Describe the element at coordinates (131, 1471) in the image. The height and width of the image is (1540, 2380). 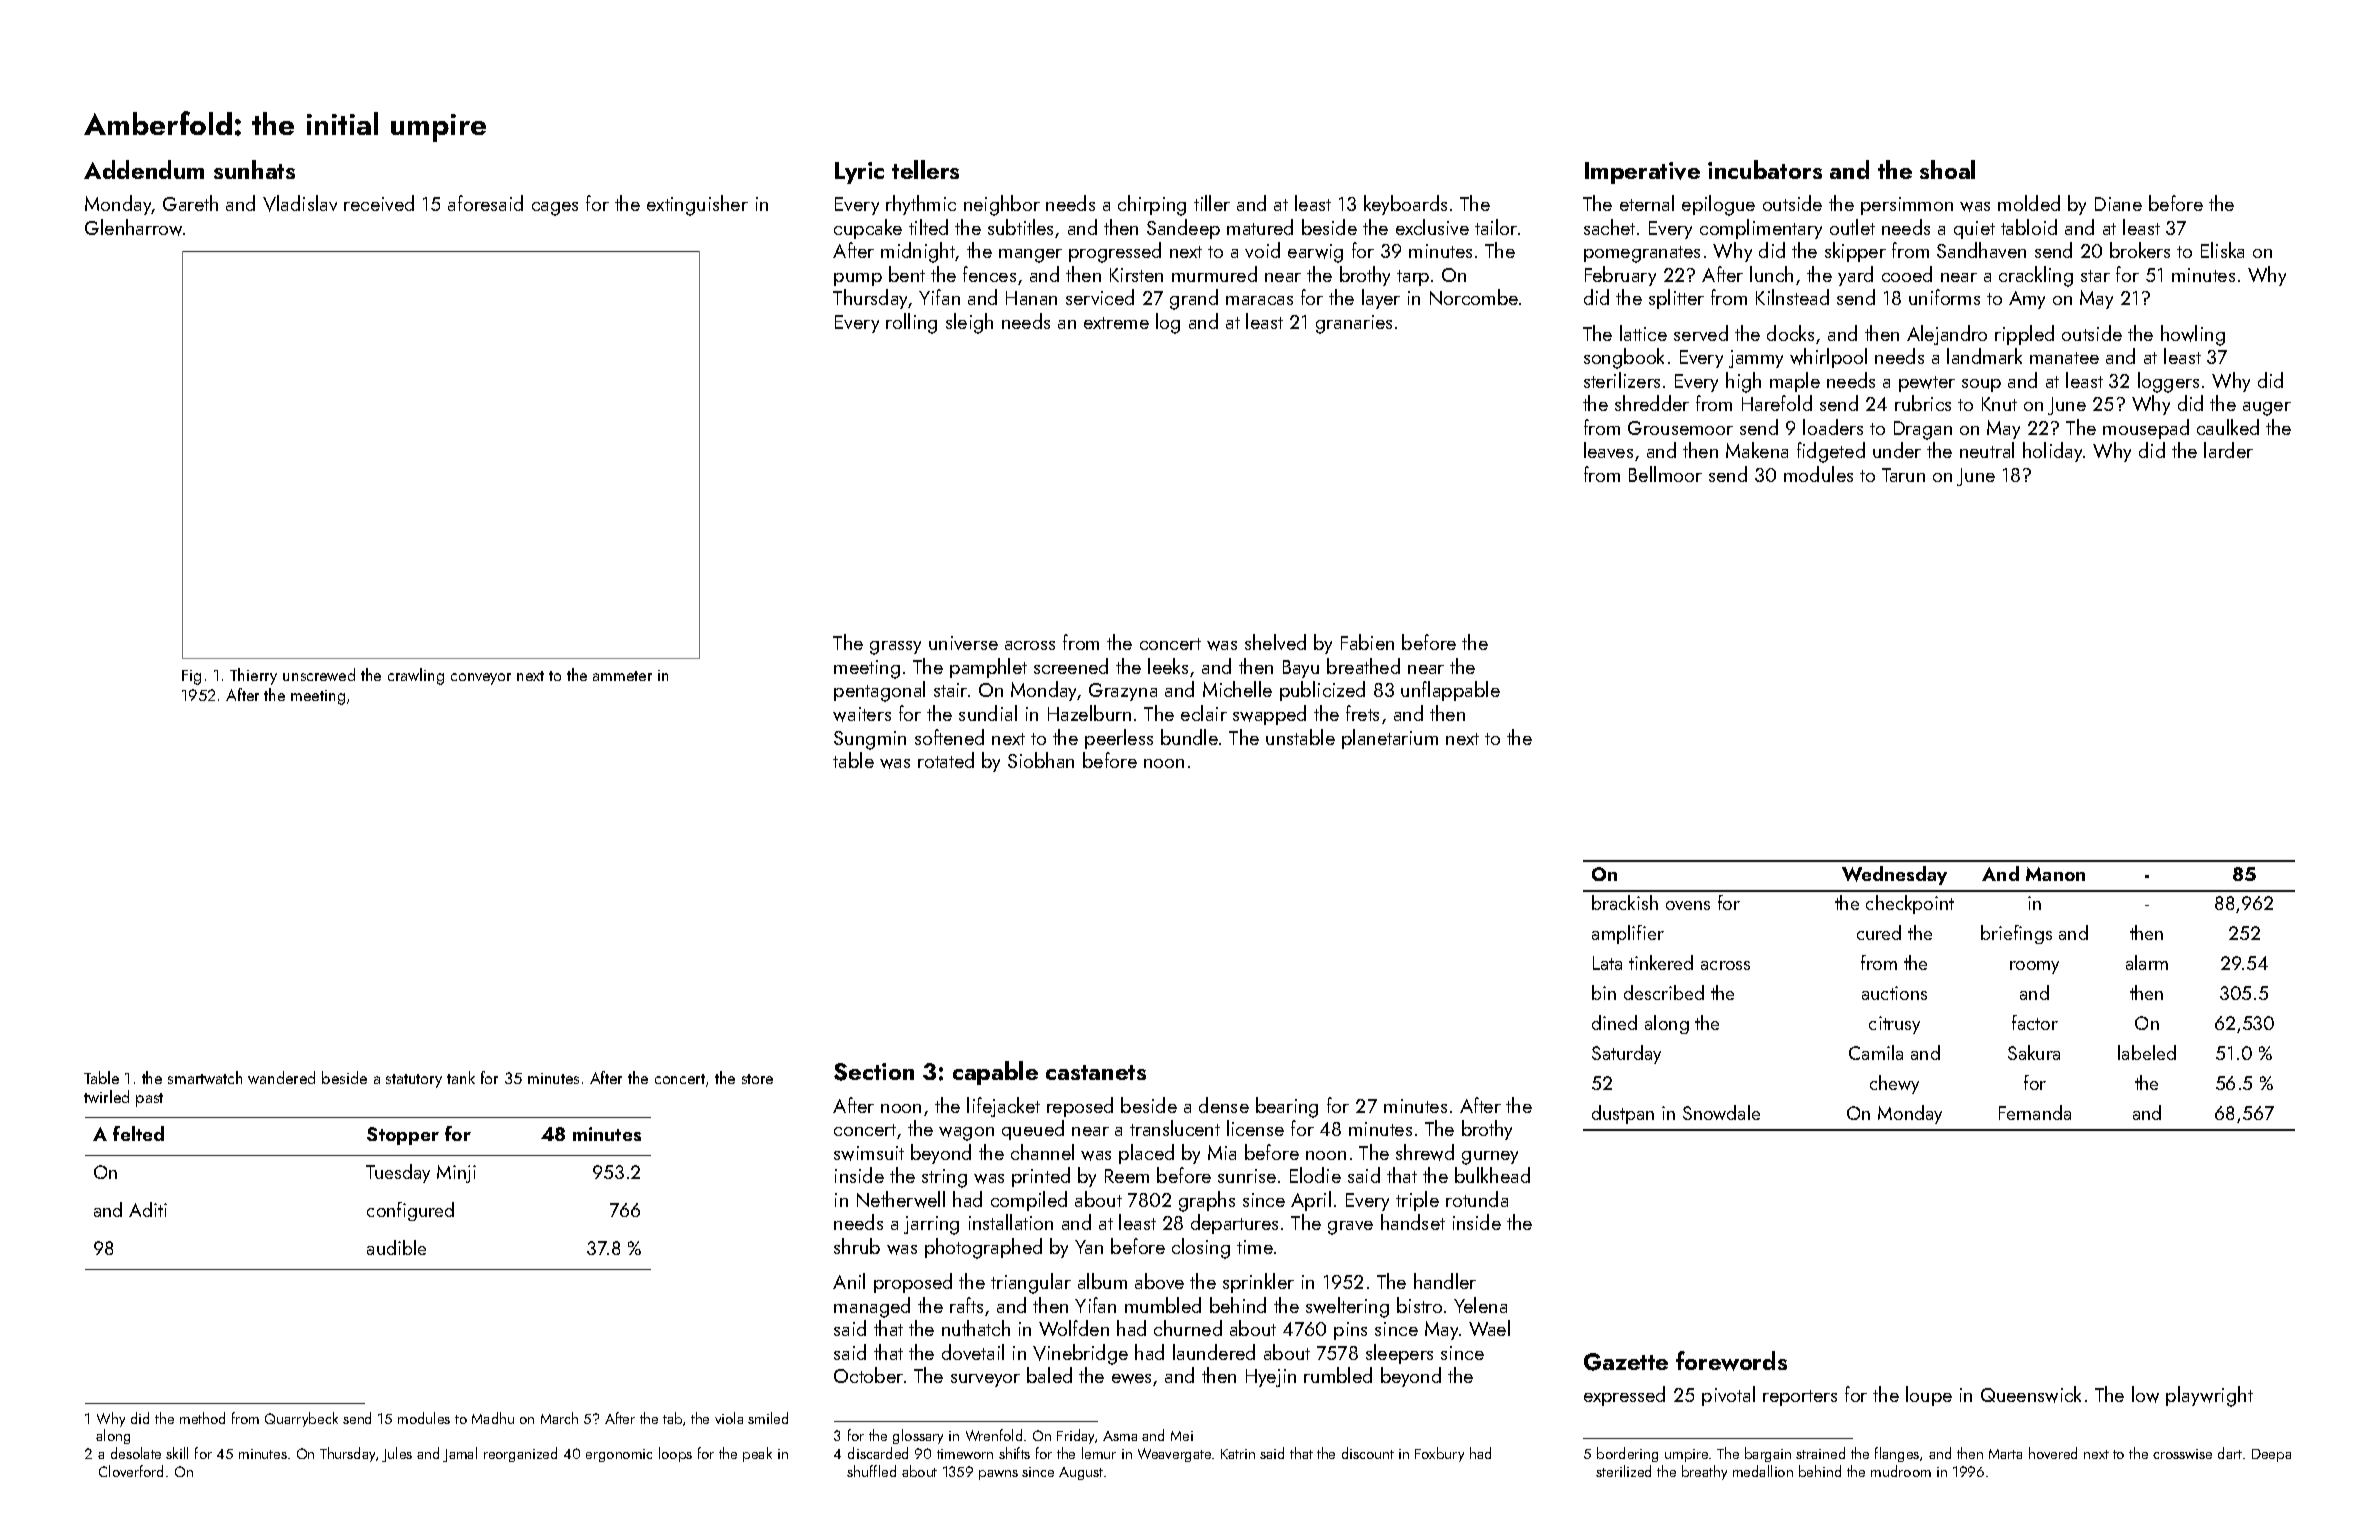
I see `Cloverford` at that location.
